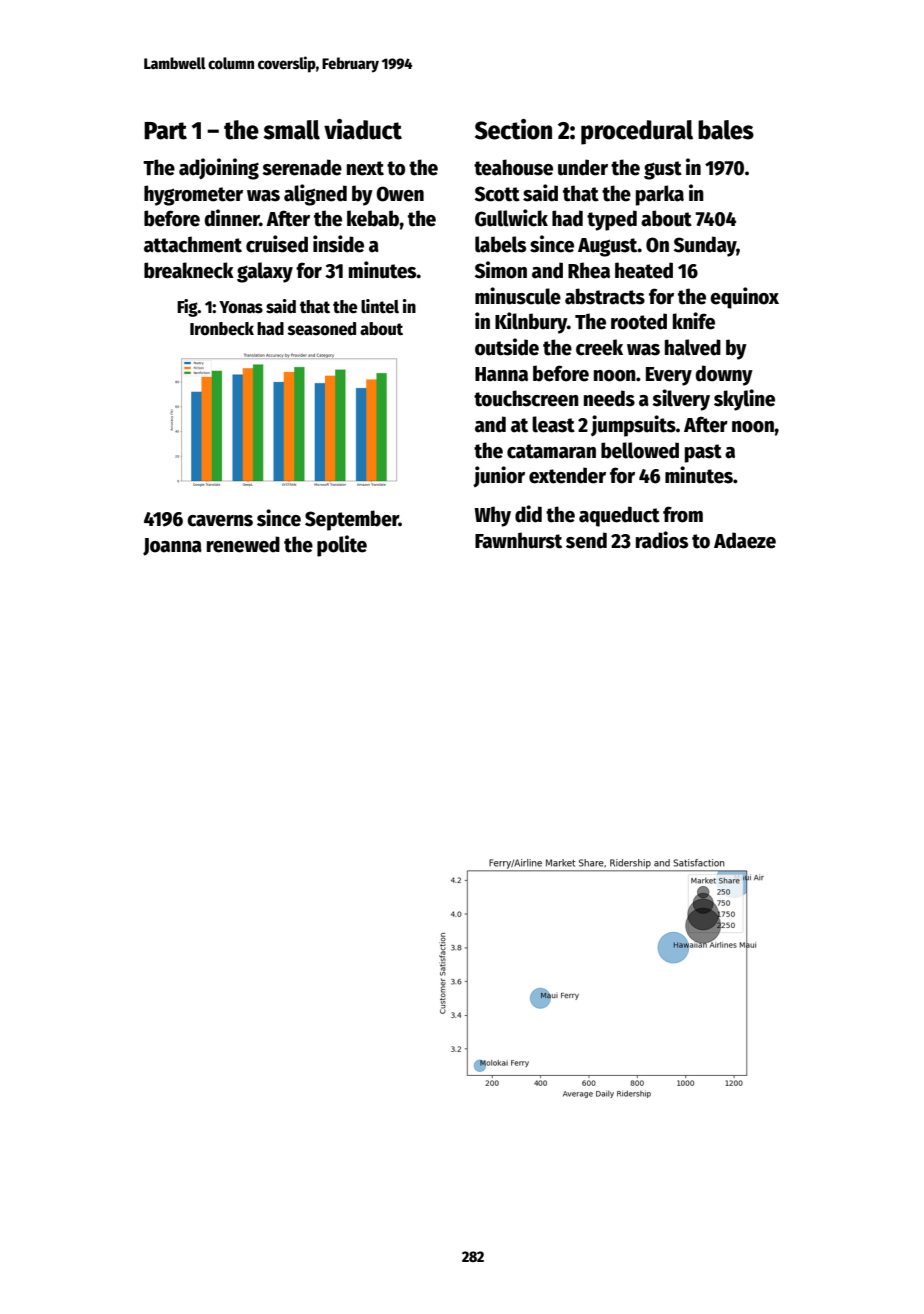 This document has height=1314, width=924. I want to click on lintel, so click(380, 306).
